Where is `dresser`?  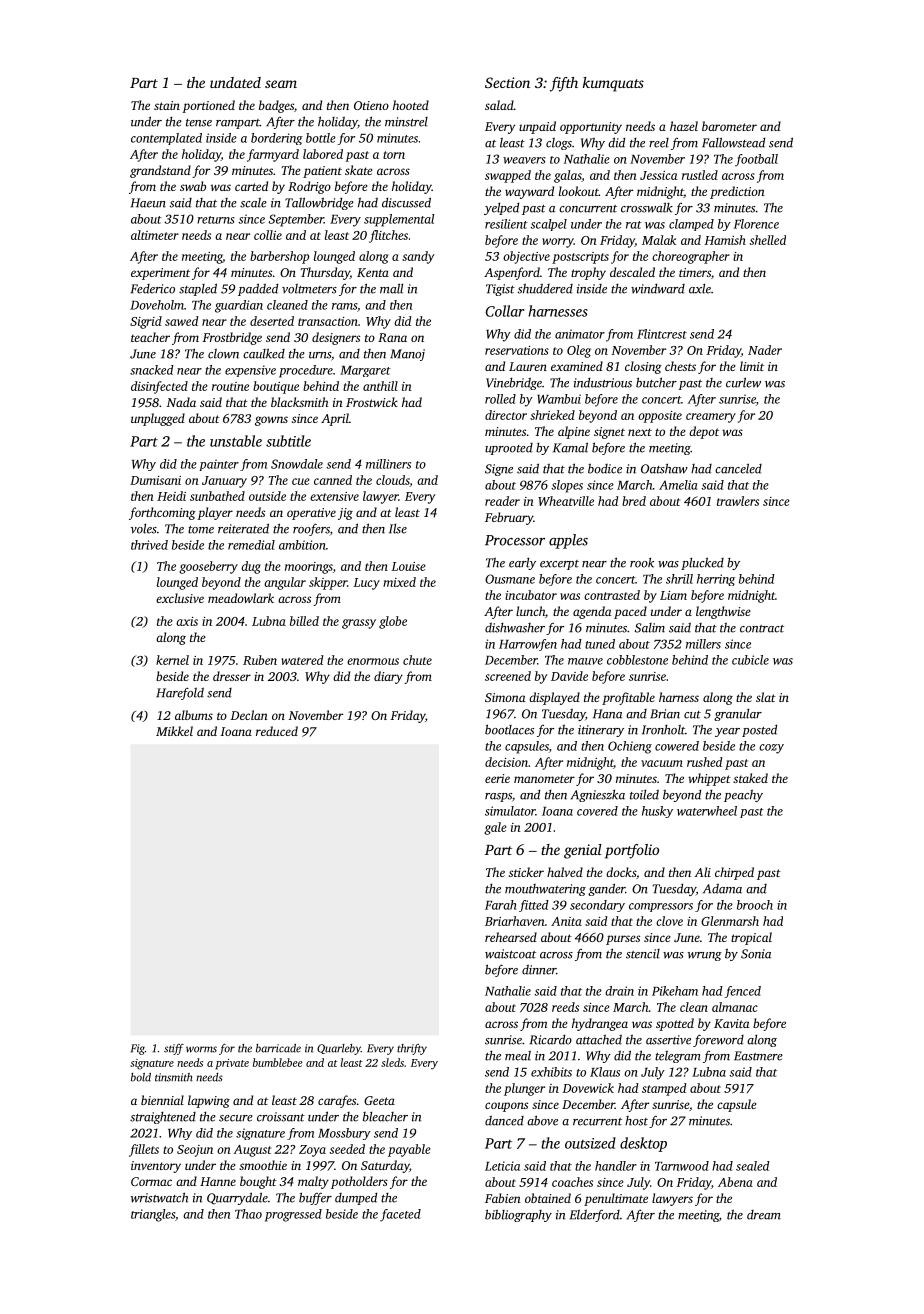
dresser is located at coordinates (232, 676).
